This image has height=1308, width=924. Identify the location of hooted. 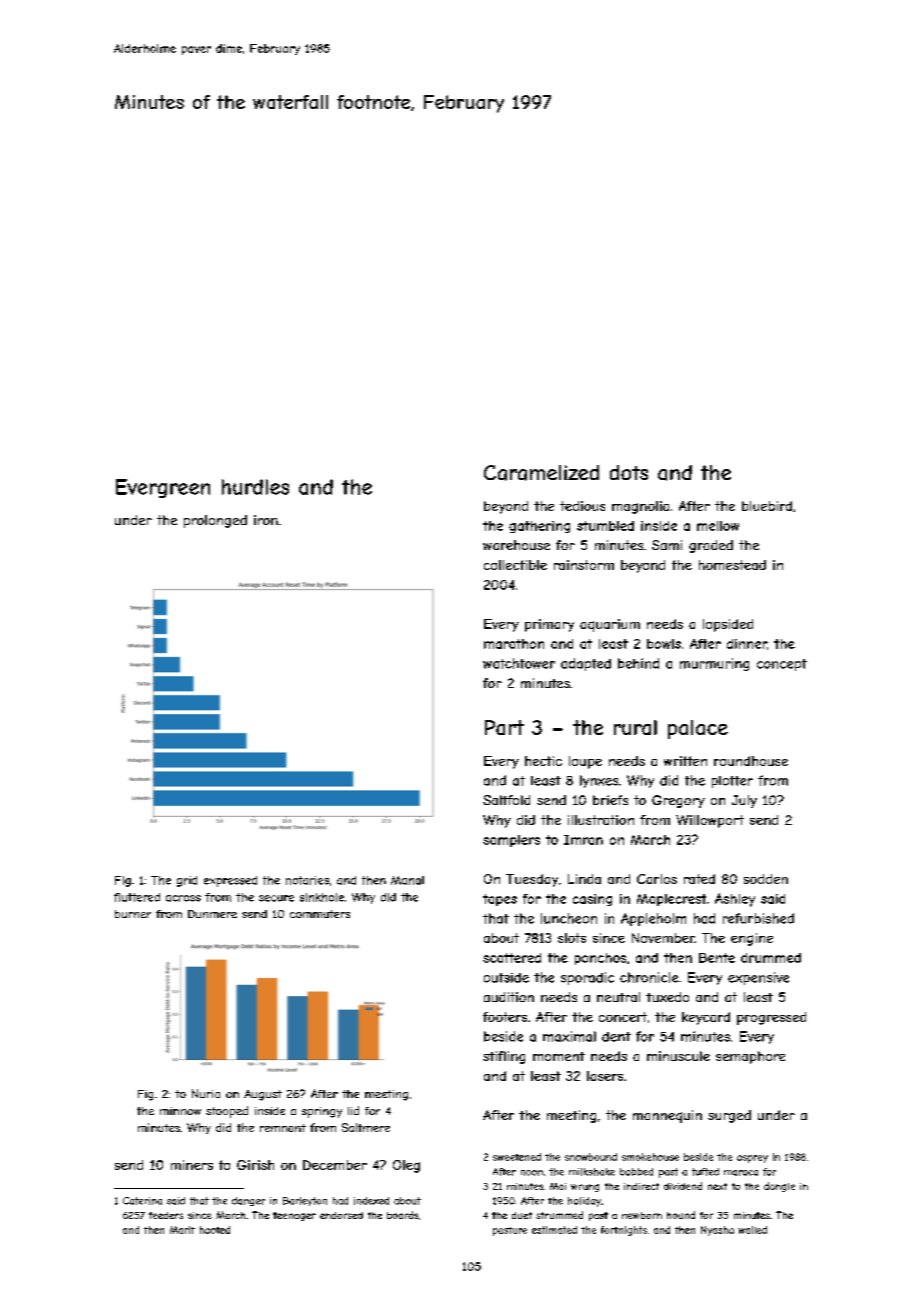
(215, 1230).
